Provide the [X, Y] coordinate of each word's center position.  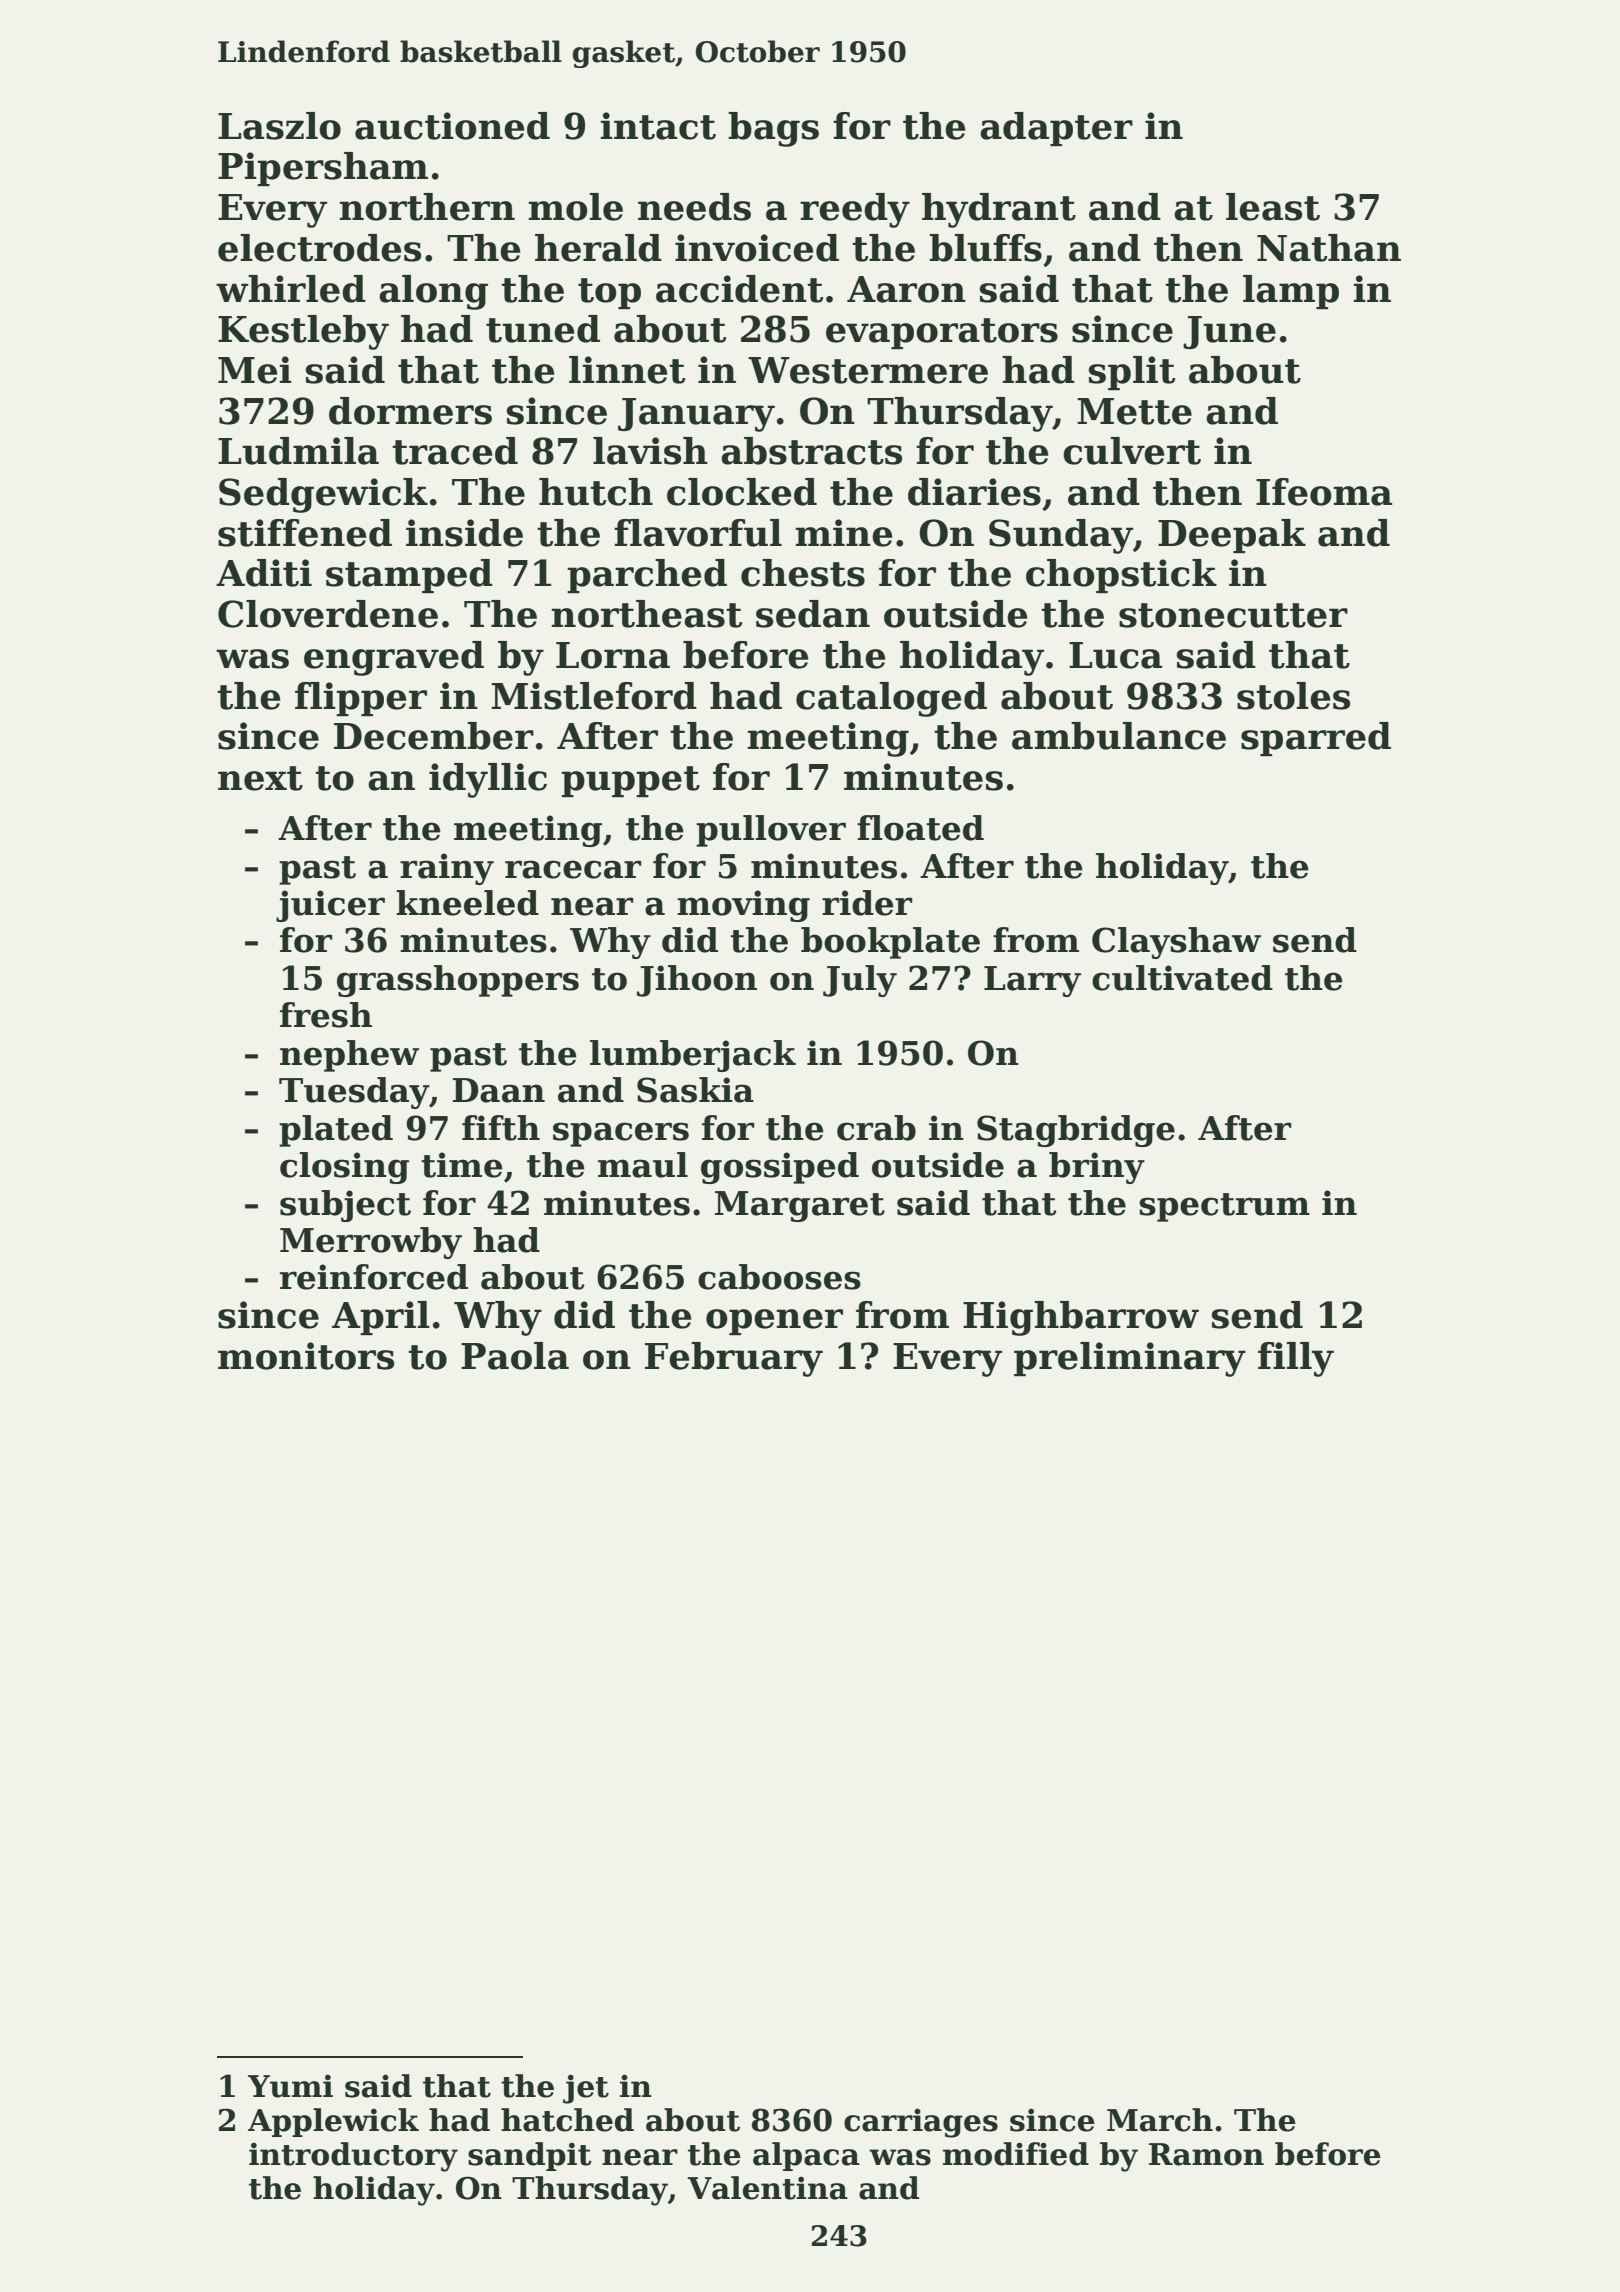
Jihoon [697, 981]
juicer [330, 906]
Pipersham [323, 169]
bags [773, 129]
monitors [306, 1356]
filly [1296, 1359]
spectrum [1224, 1207]
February [734, 1359]
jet [586, 2089]
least [1273, 207]
